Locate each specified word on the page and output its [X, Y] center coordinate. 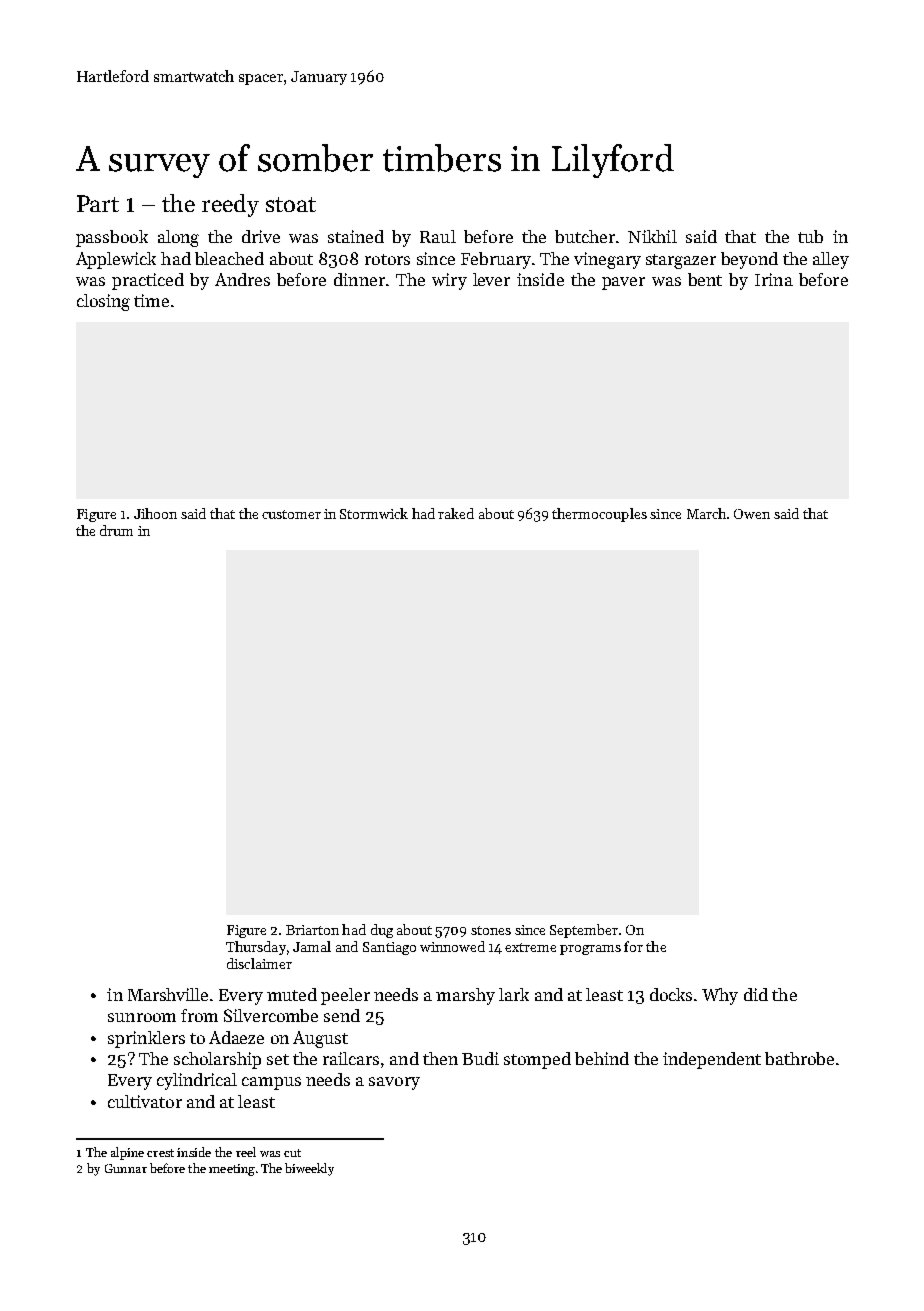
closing [103, 302]
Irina [774, 279]
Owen [752, 514]
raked [456, 513]
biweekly [309, 1169]
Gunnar [126, 1168]
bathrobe [799, 1058]
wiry [449, 281]
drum [116, 530]
